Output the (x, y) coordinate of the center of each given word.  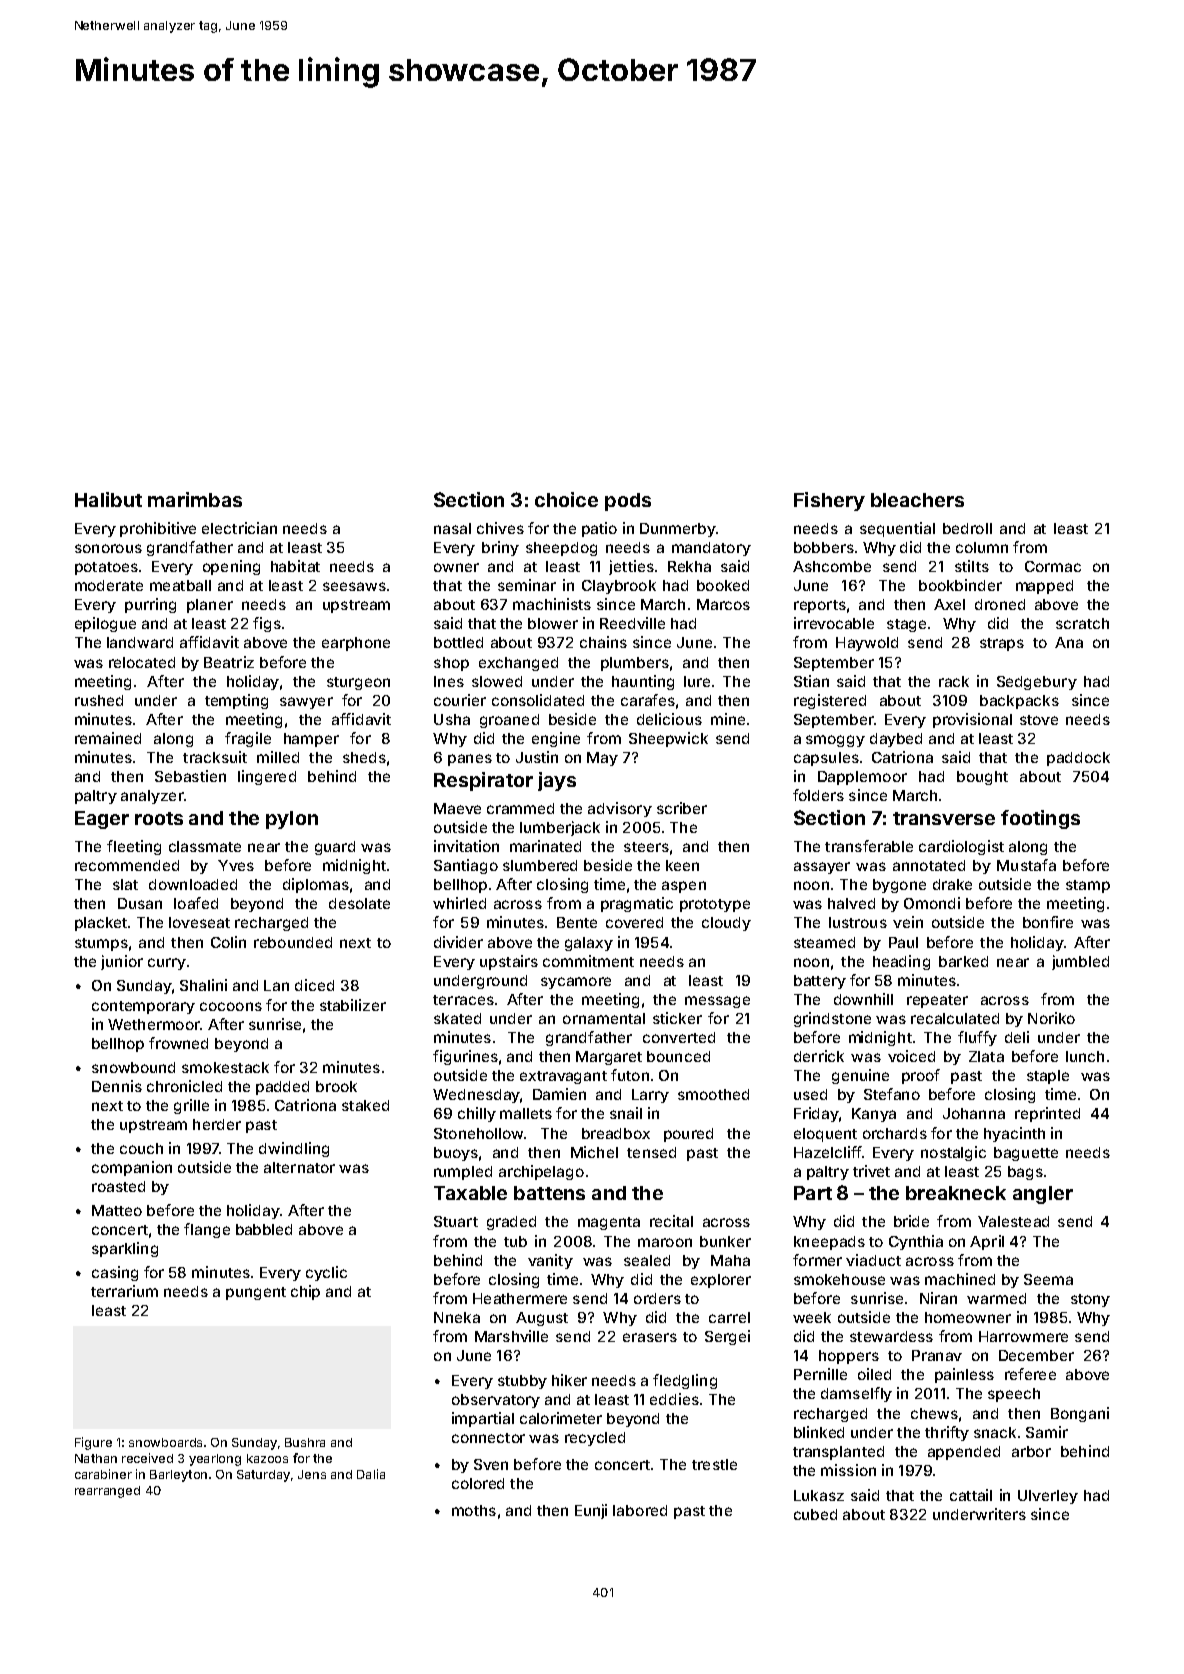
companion (132, 1168)
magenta (609, 1223)
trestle (714, 1464)
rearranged (107, 1492)
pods (628, 502)
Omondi (932, 903)
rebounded (293, 942)
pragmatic (637, 904)
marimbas (195, 499)
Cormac (1053, 566)
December (1036, 1355)
